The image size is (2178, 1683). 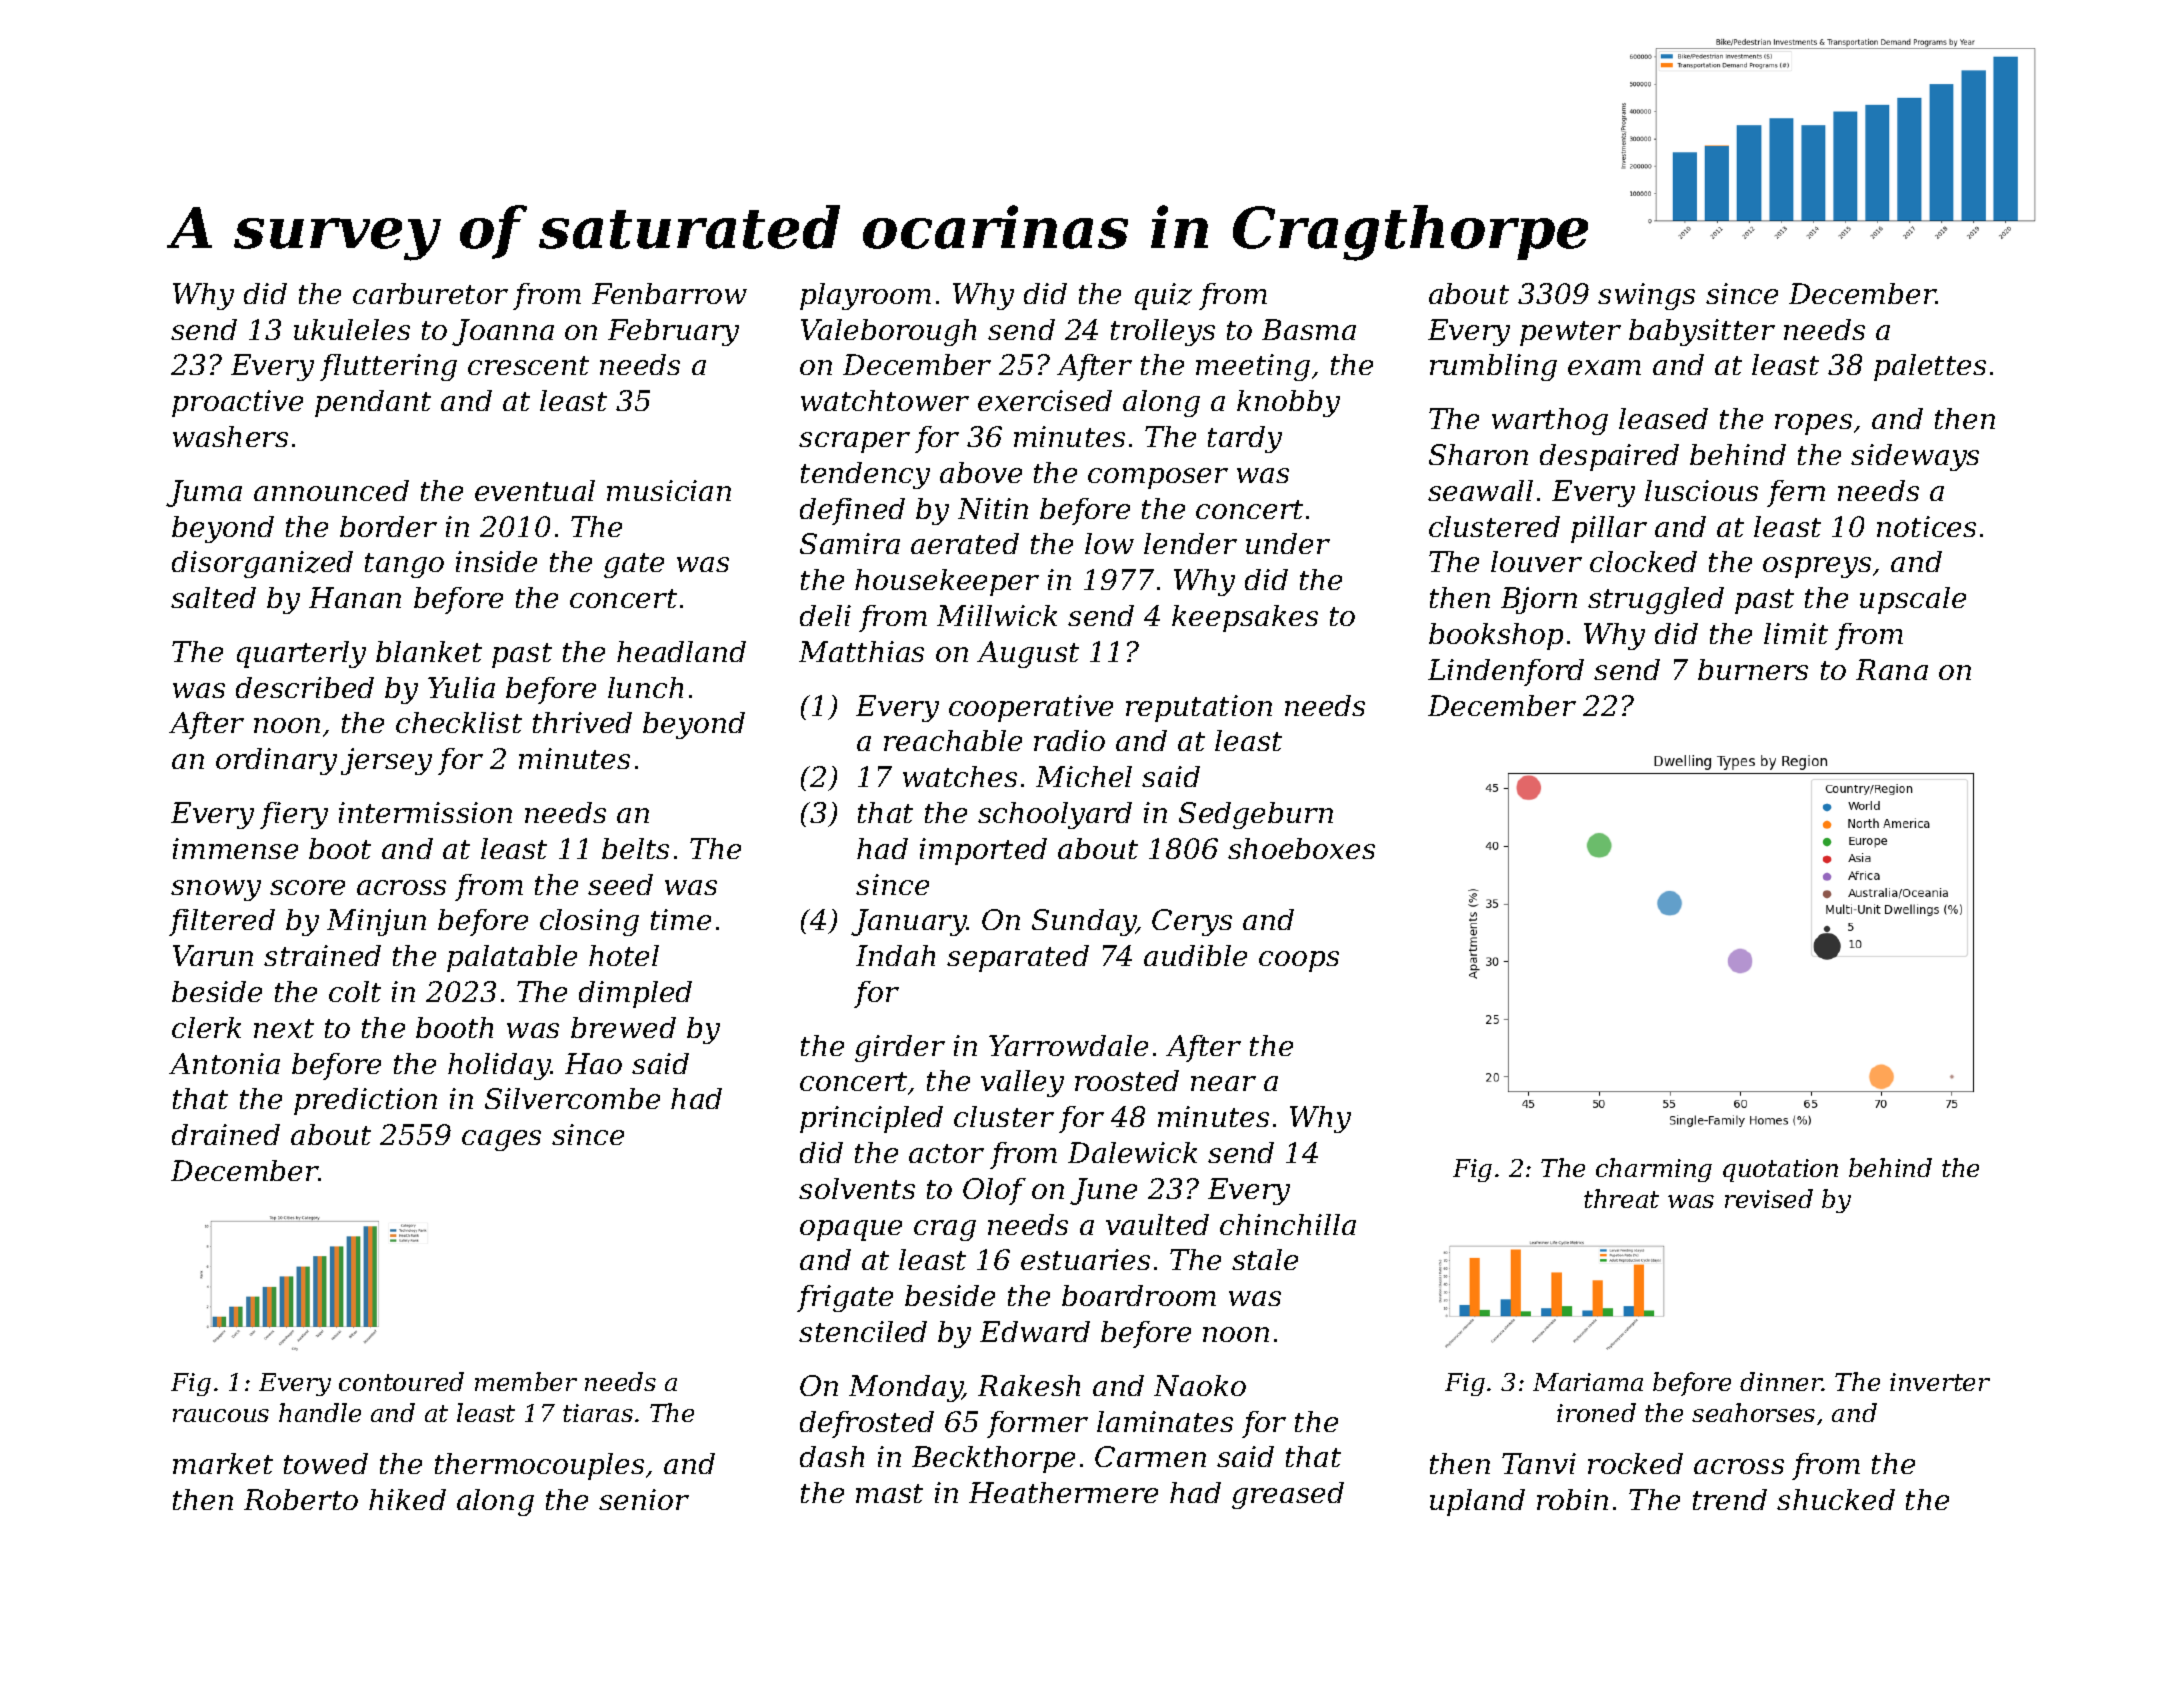 I want to click on belts, so click(x=635, y=848).
